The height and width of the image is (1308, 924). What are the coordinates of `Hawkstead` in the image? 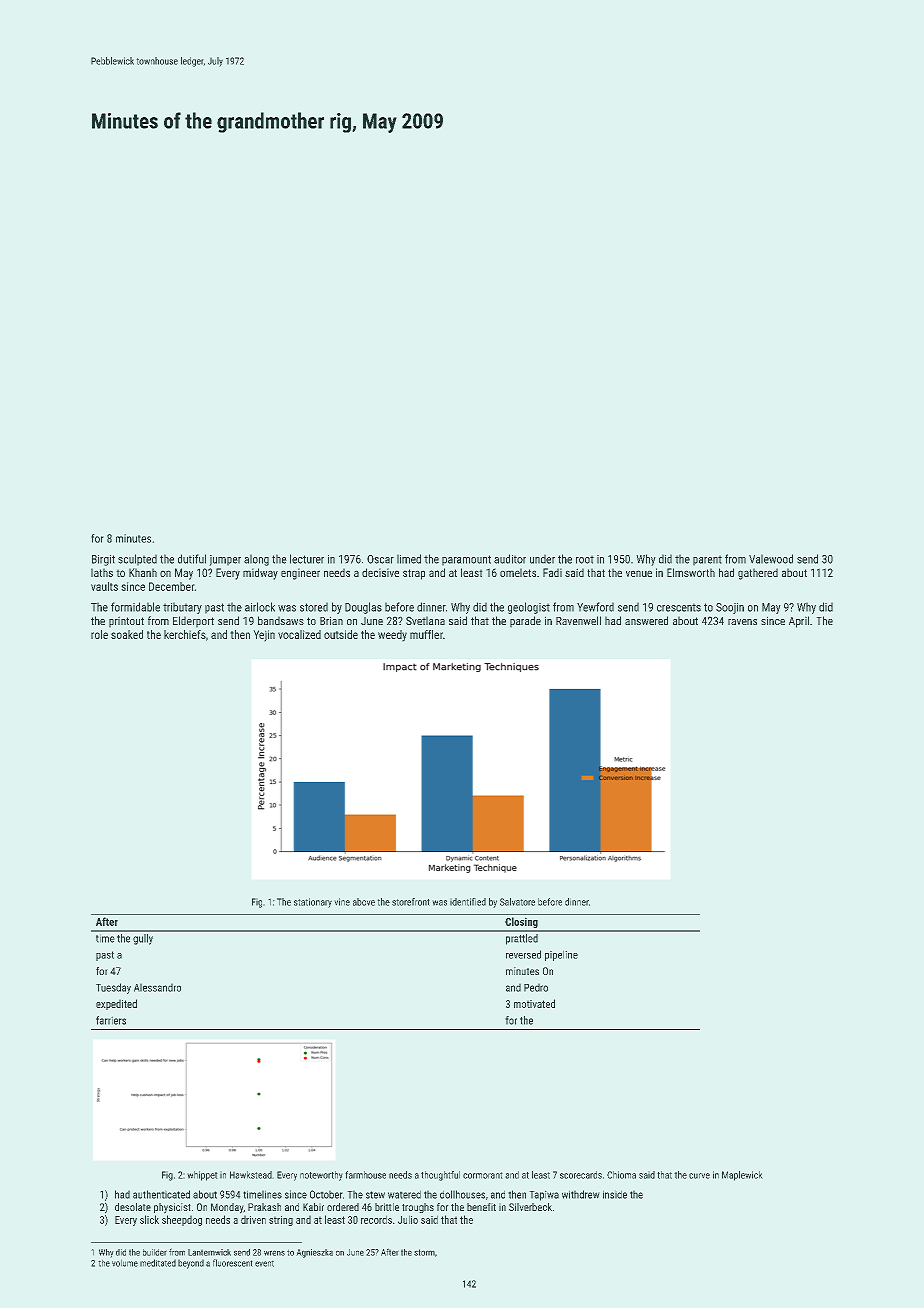 It's located at (251, 1175).
